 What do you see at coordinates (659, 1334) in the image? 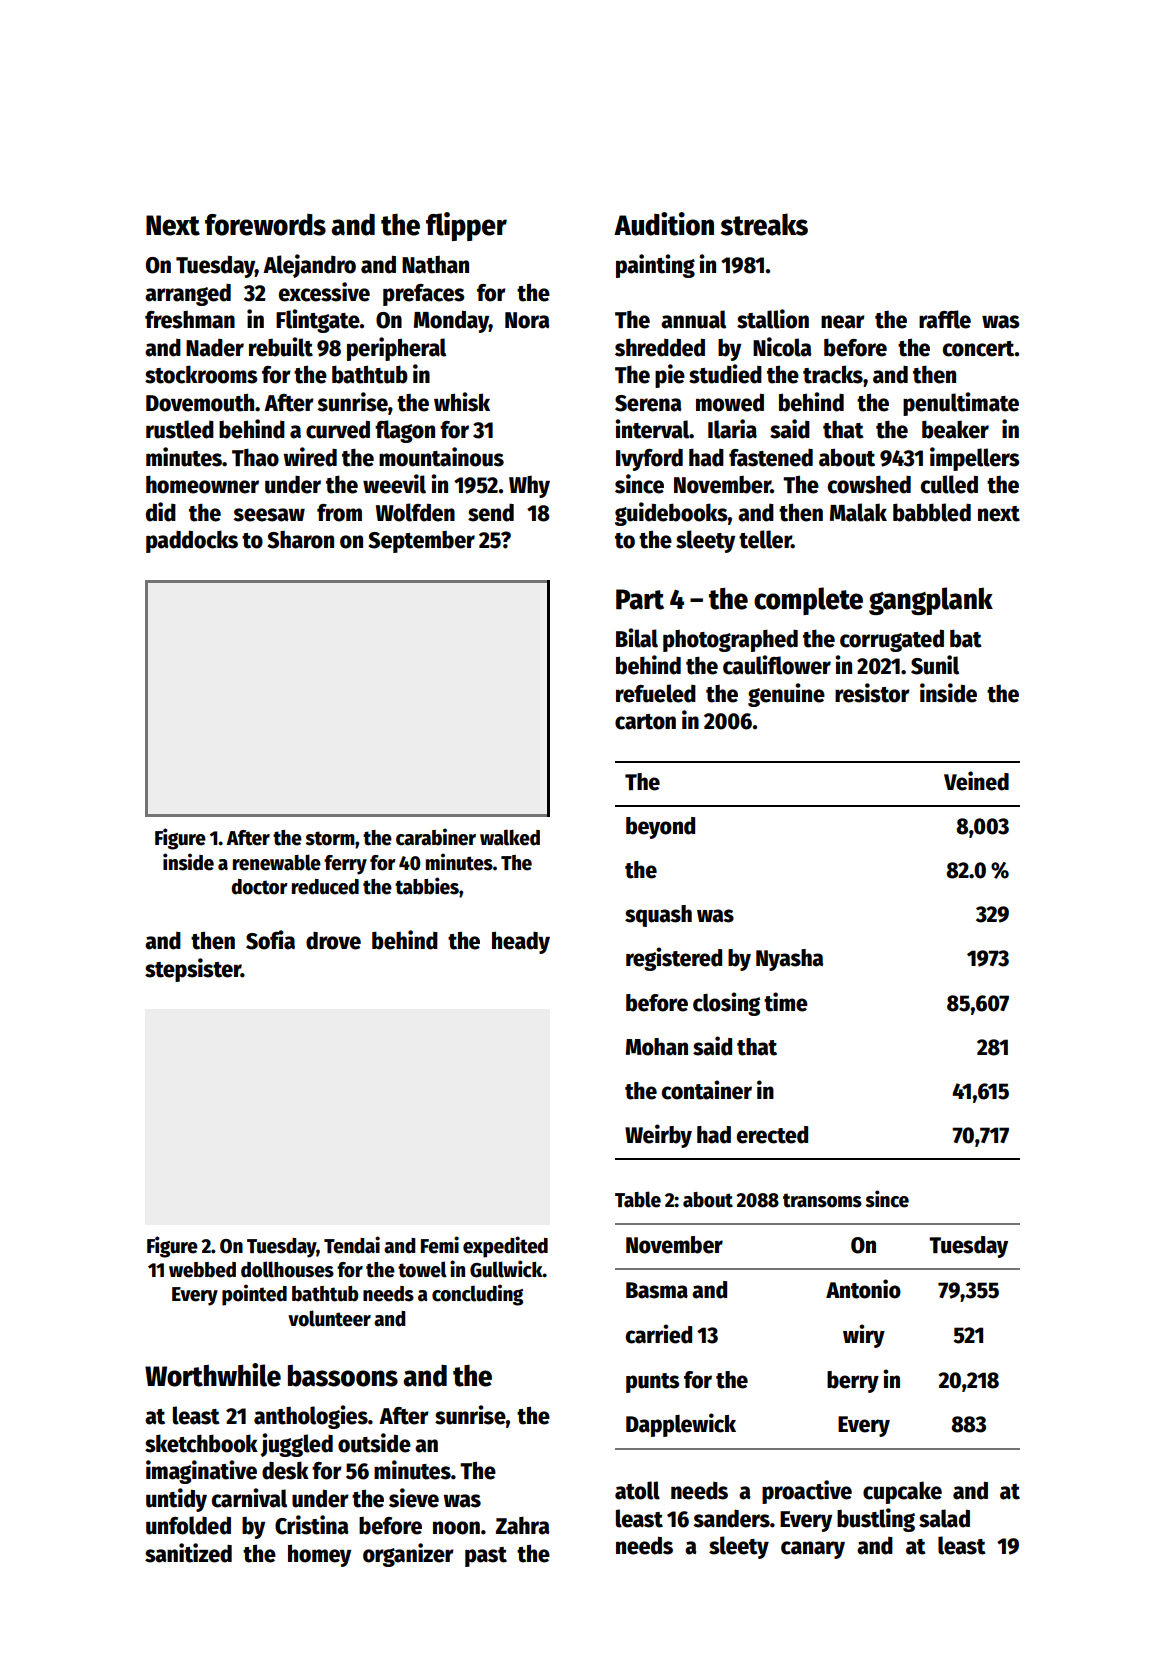
I see `carried` at bounding box center [659, 1334].
